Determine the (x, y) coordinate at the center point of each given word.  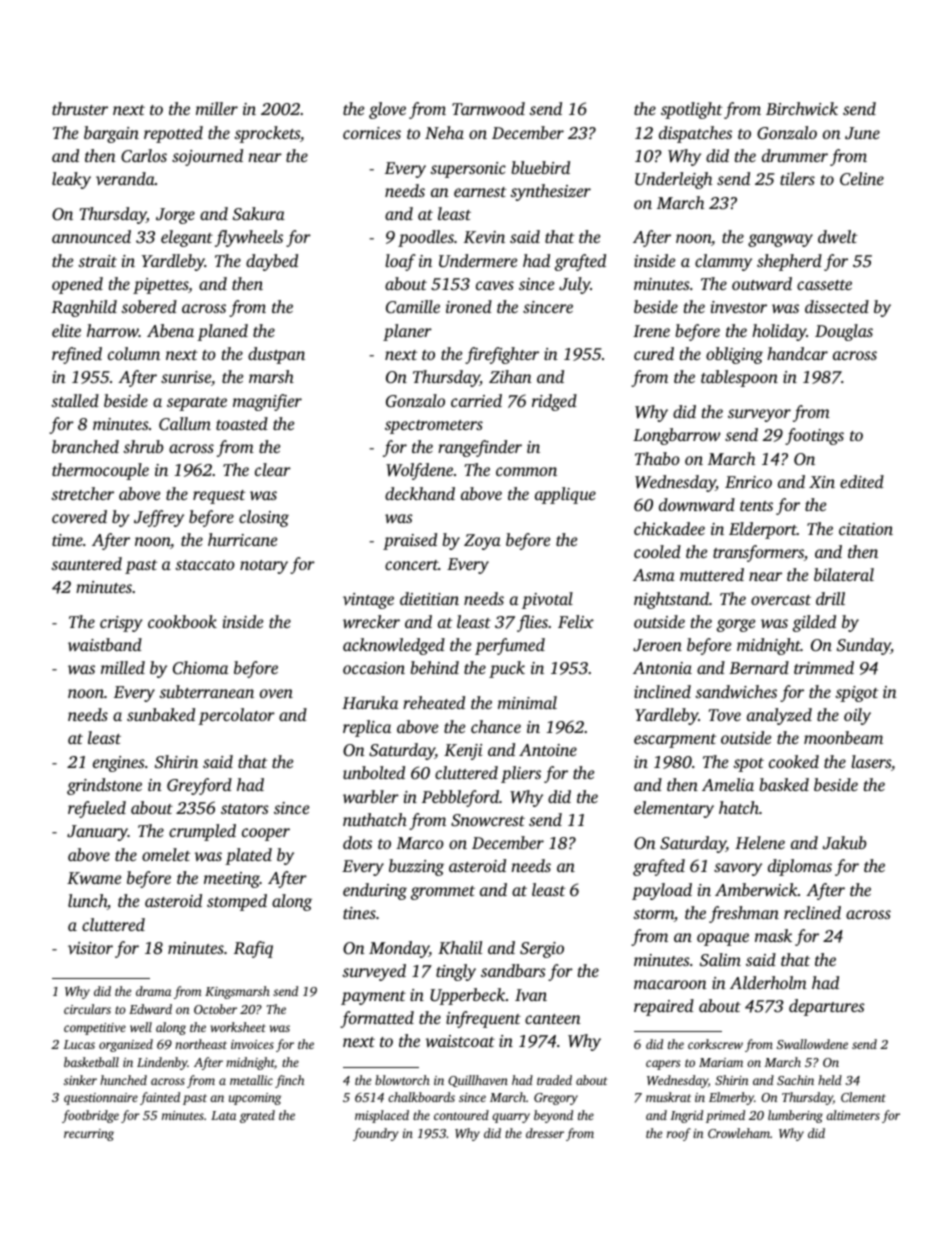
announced (91, 236)
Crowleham (739, 1133)
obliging (734, 355)
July (575, 285)
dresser (545, 1133)
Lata (223, 1115)
